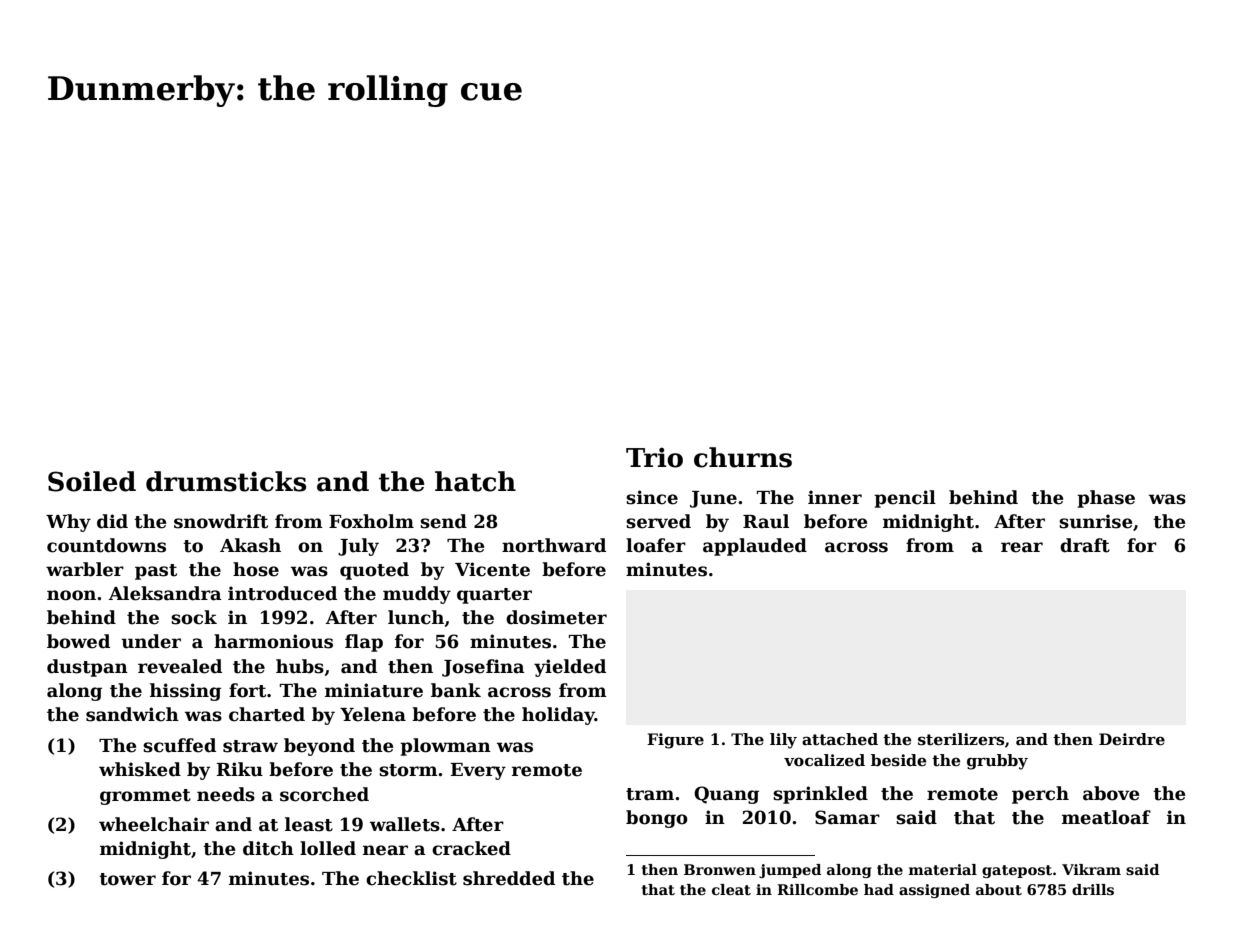  What do you see at coordinates (1022, 547) in the page?
I see `rear` at bounding box center [1022, 547].
